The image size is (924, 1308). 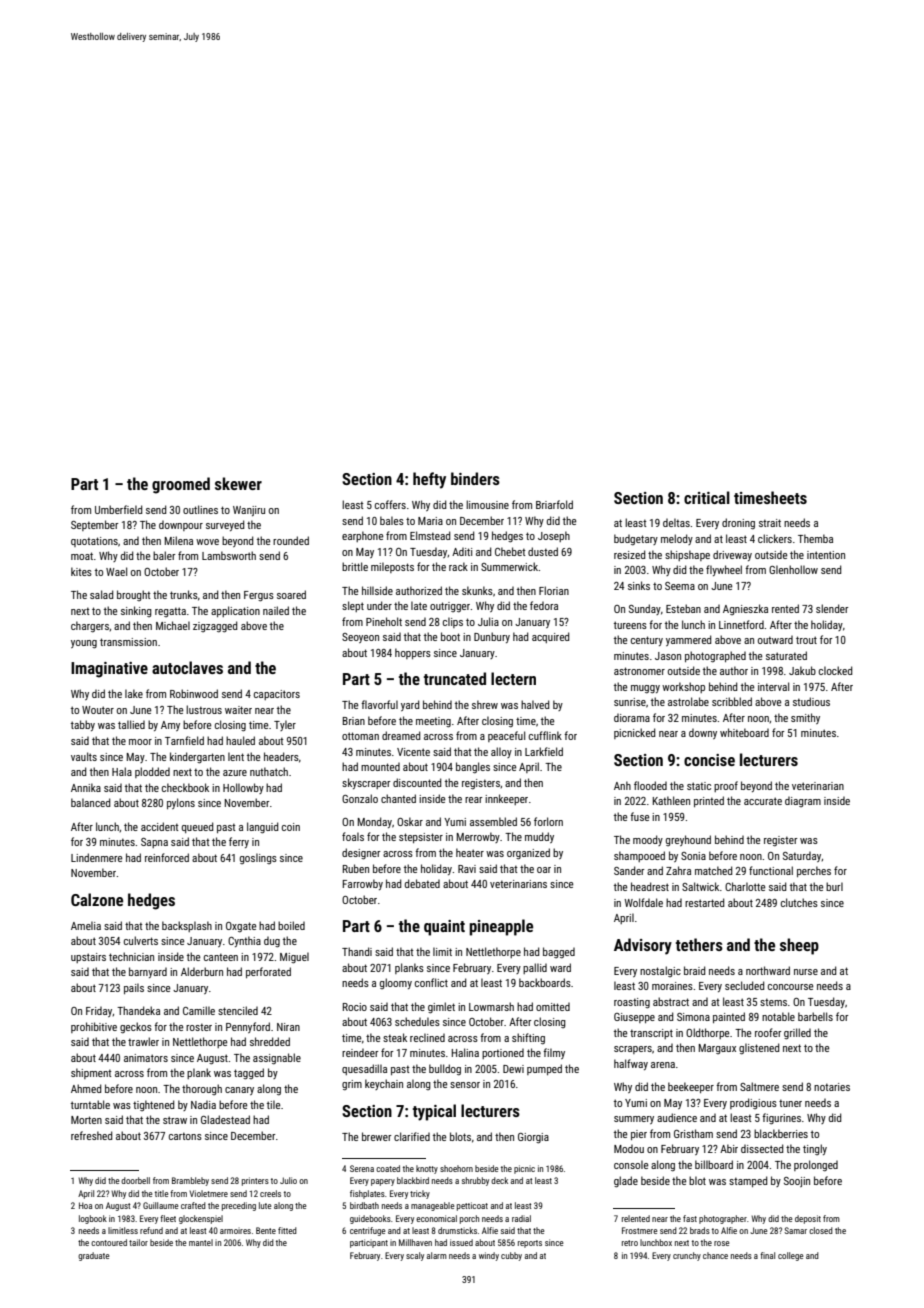 What do you see at coordinates (118, 509) in the image?
I see `Umberfield` at bounding box center [118, 509].
